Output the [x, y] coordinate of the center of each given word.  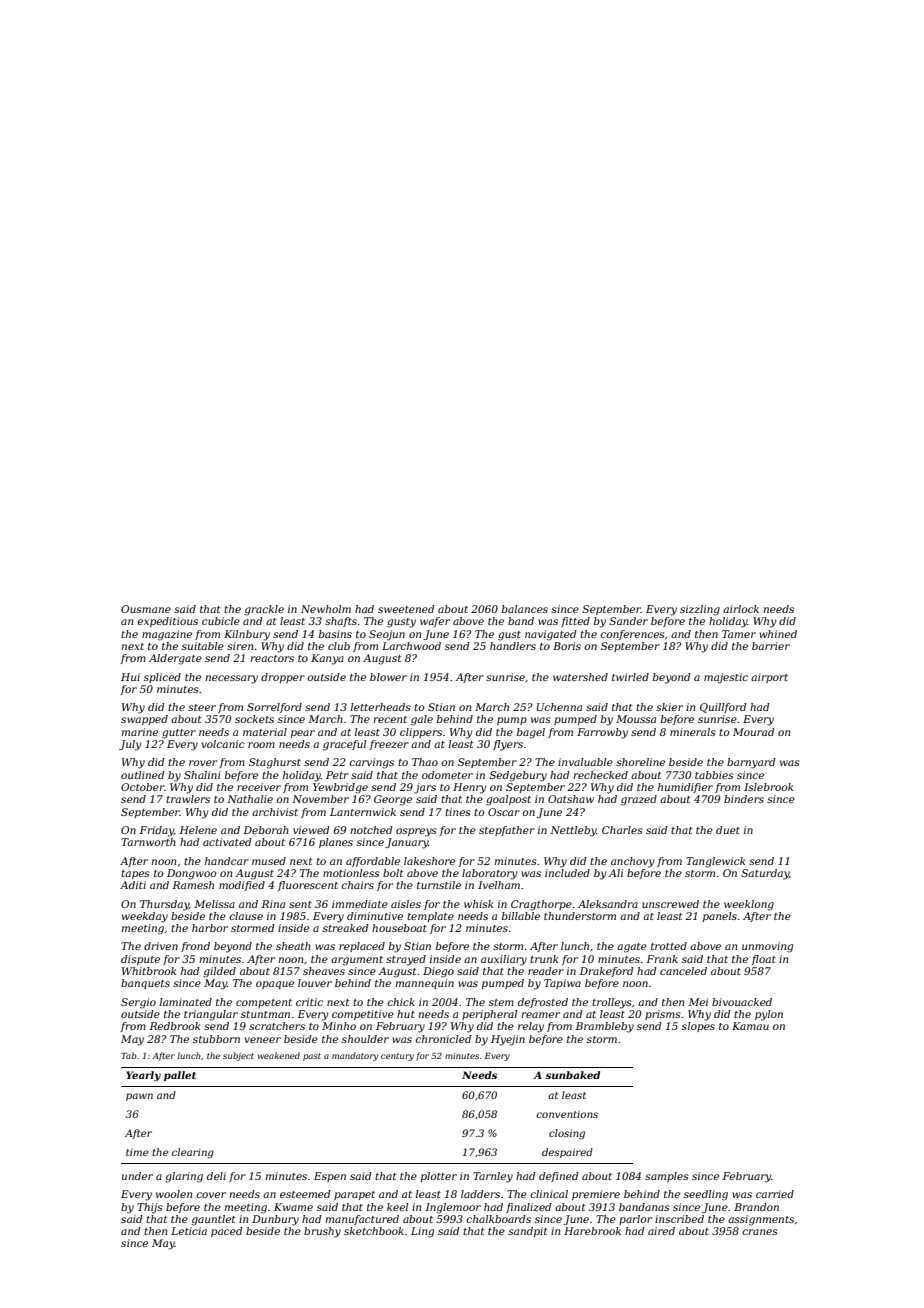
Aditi [133, 885]
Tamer [739, 634]
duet [728, 830]
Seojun [387, 635]
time [137, 1152]
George [393, 800]
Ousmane [146, 609]
